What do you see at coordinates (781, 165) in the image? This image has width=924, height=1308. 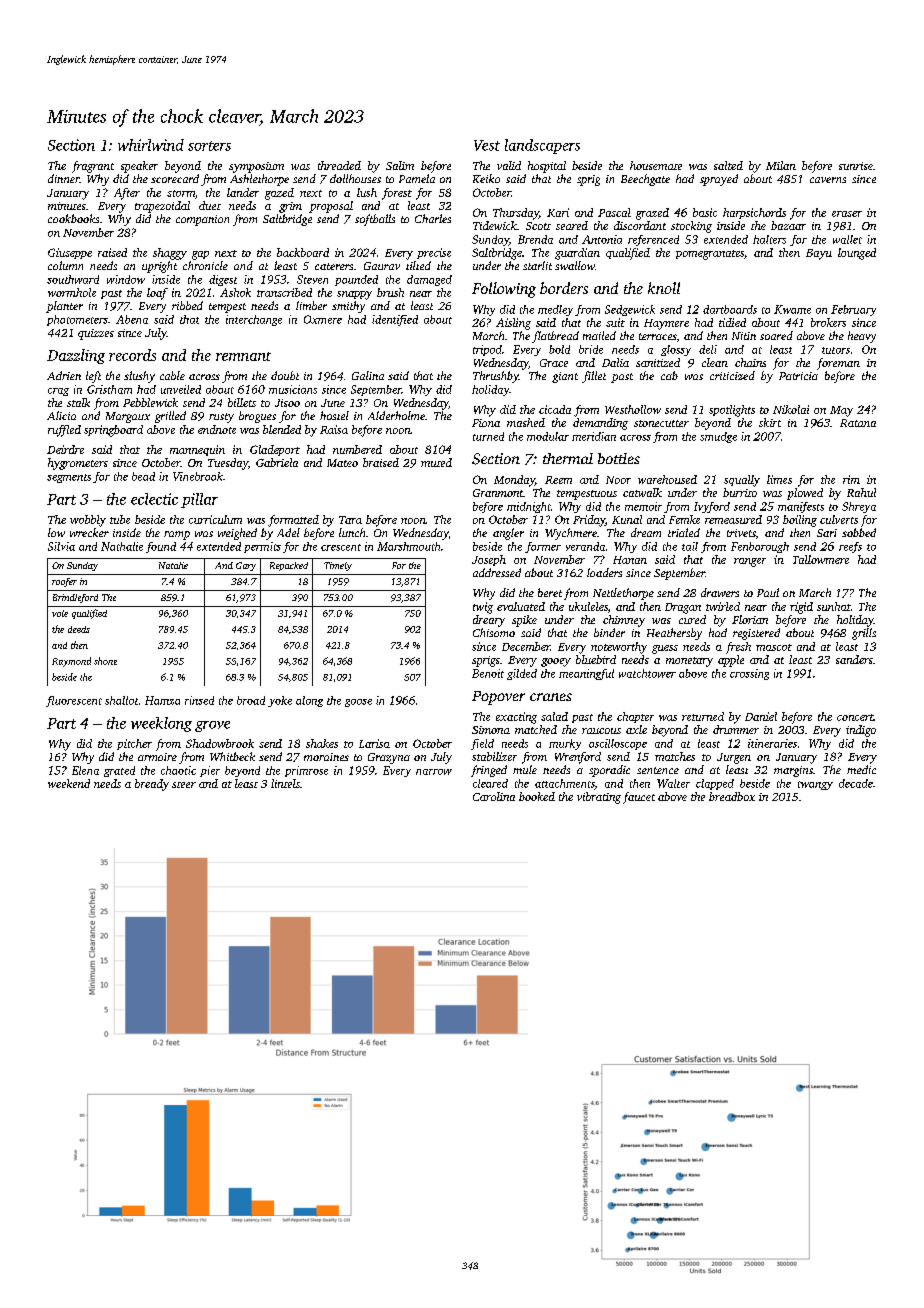 I see `Milan` at bounding box center [781, 165].
